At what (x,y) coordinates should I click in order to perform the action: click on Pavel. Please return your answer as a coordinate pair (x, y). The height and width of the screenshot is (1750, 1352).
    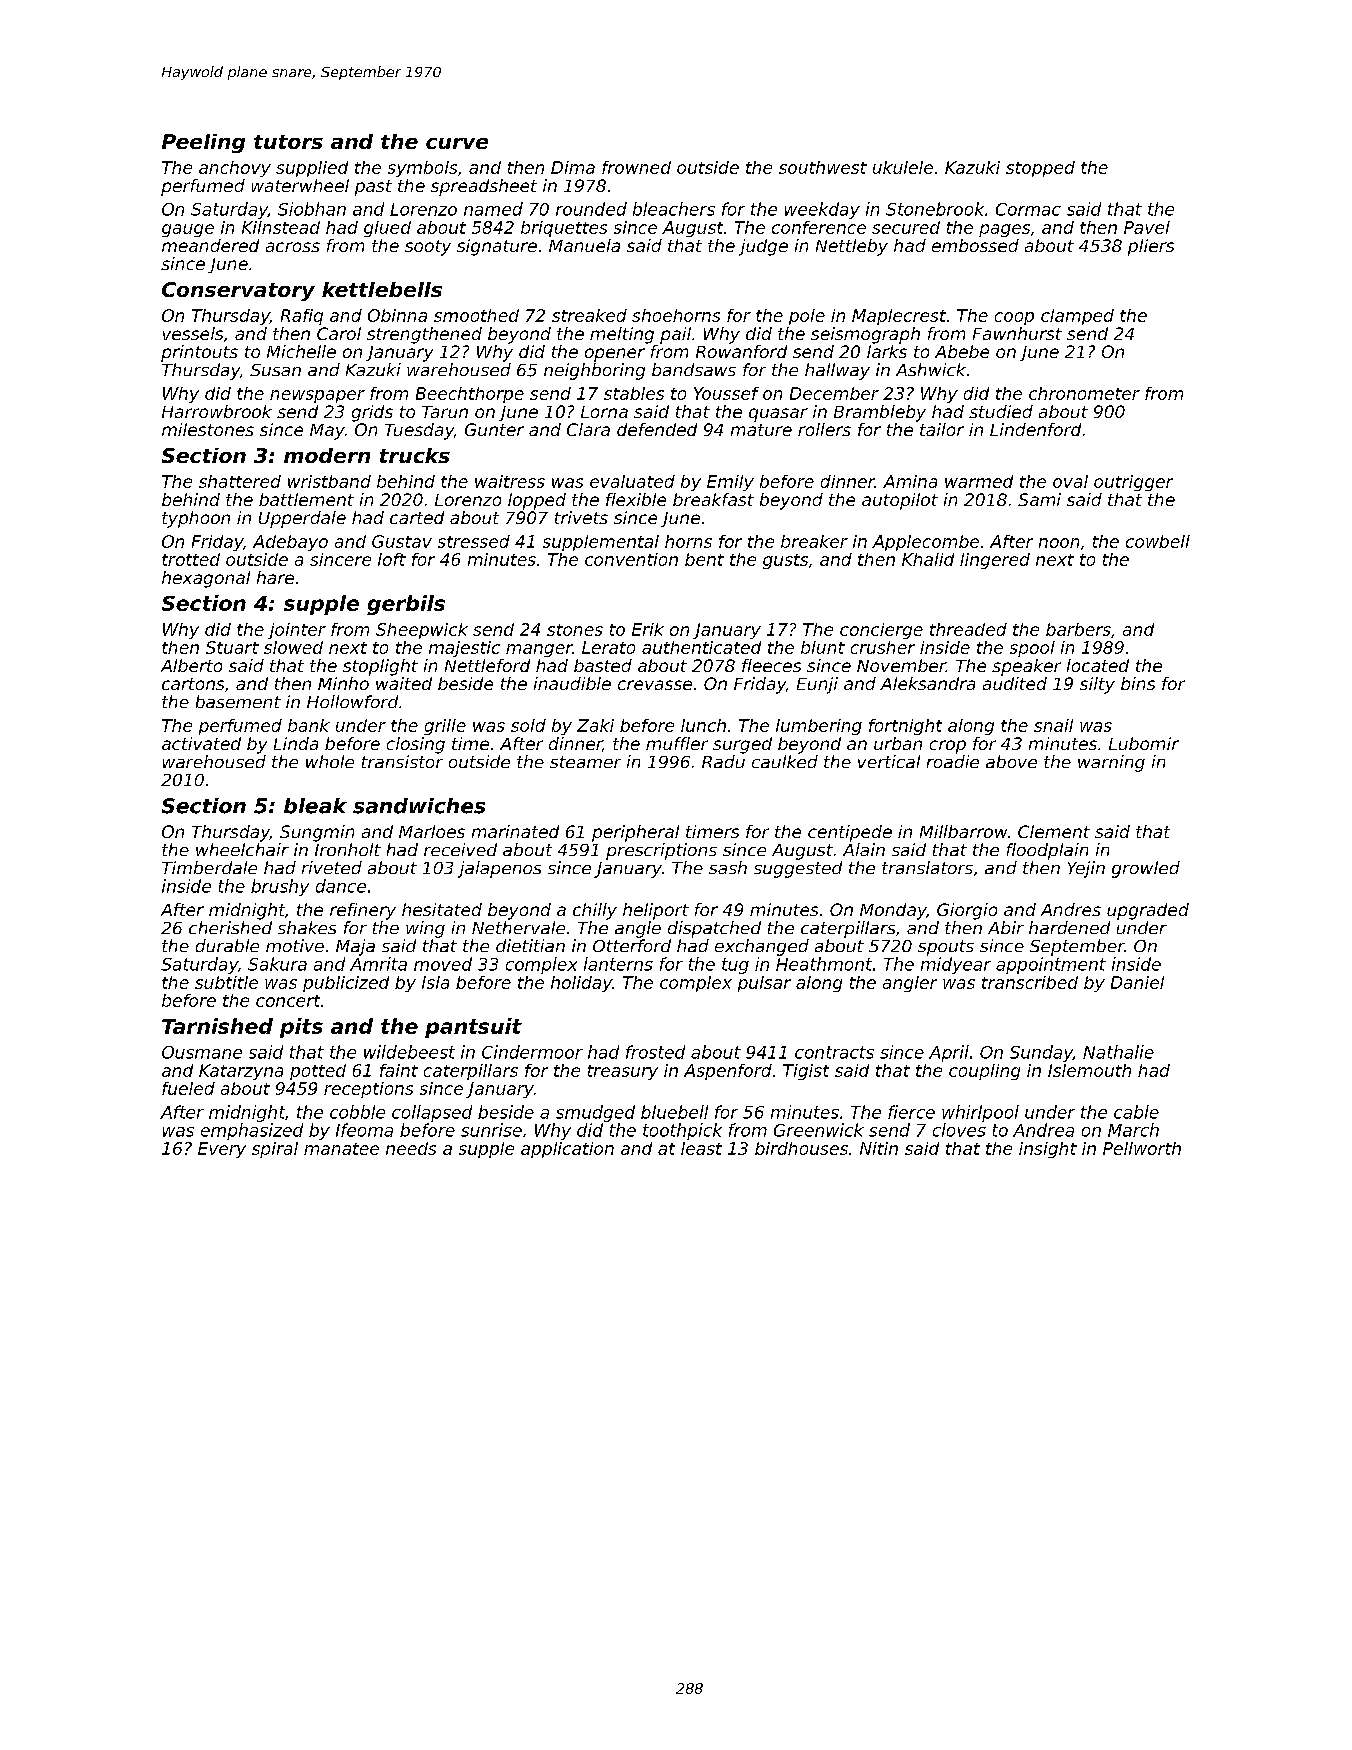
    Looking at the image, I should click on (1147, 227).
